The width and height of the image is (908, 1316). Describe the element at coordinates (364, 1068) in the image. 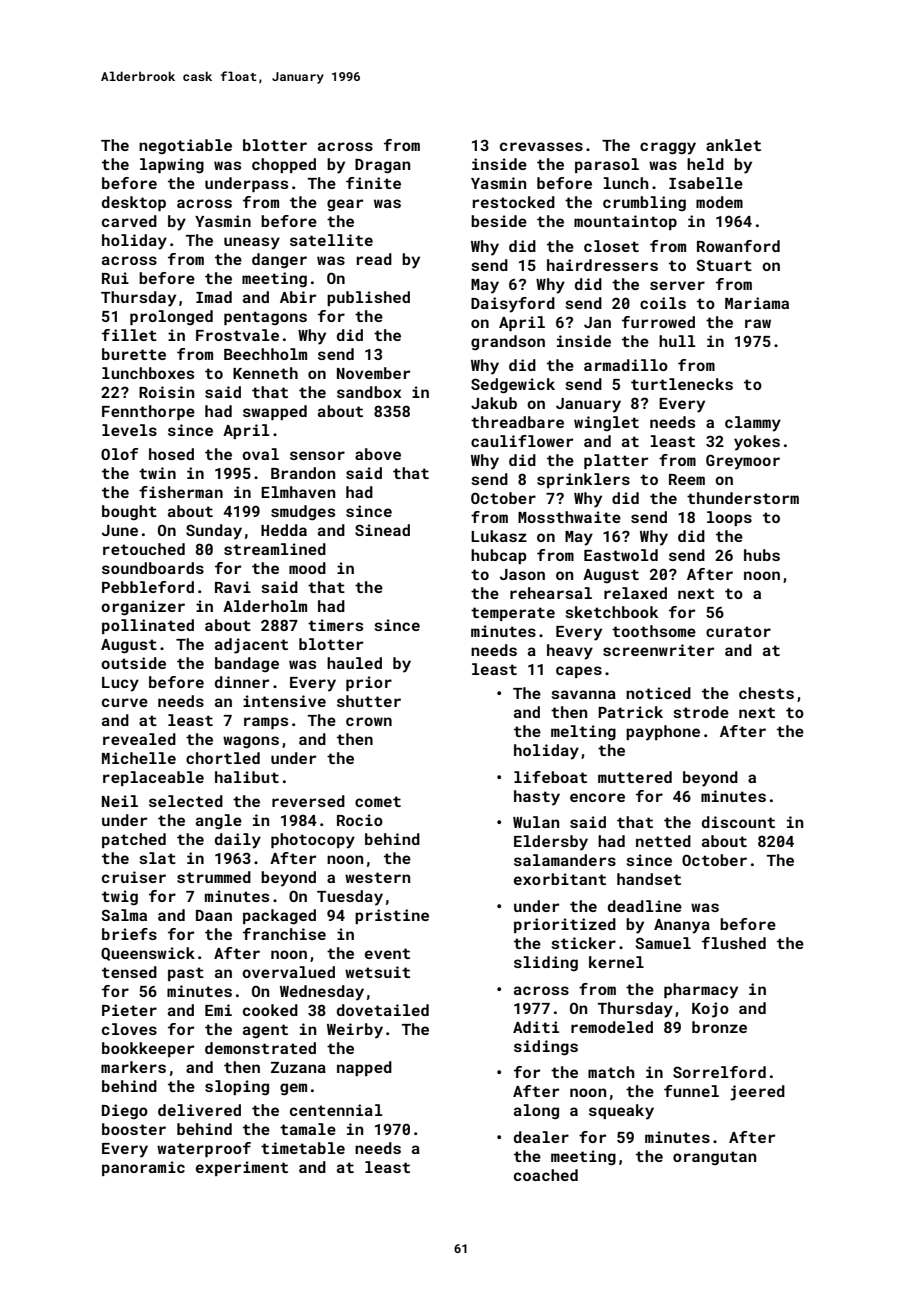

I see `napped` at that location.
